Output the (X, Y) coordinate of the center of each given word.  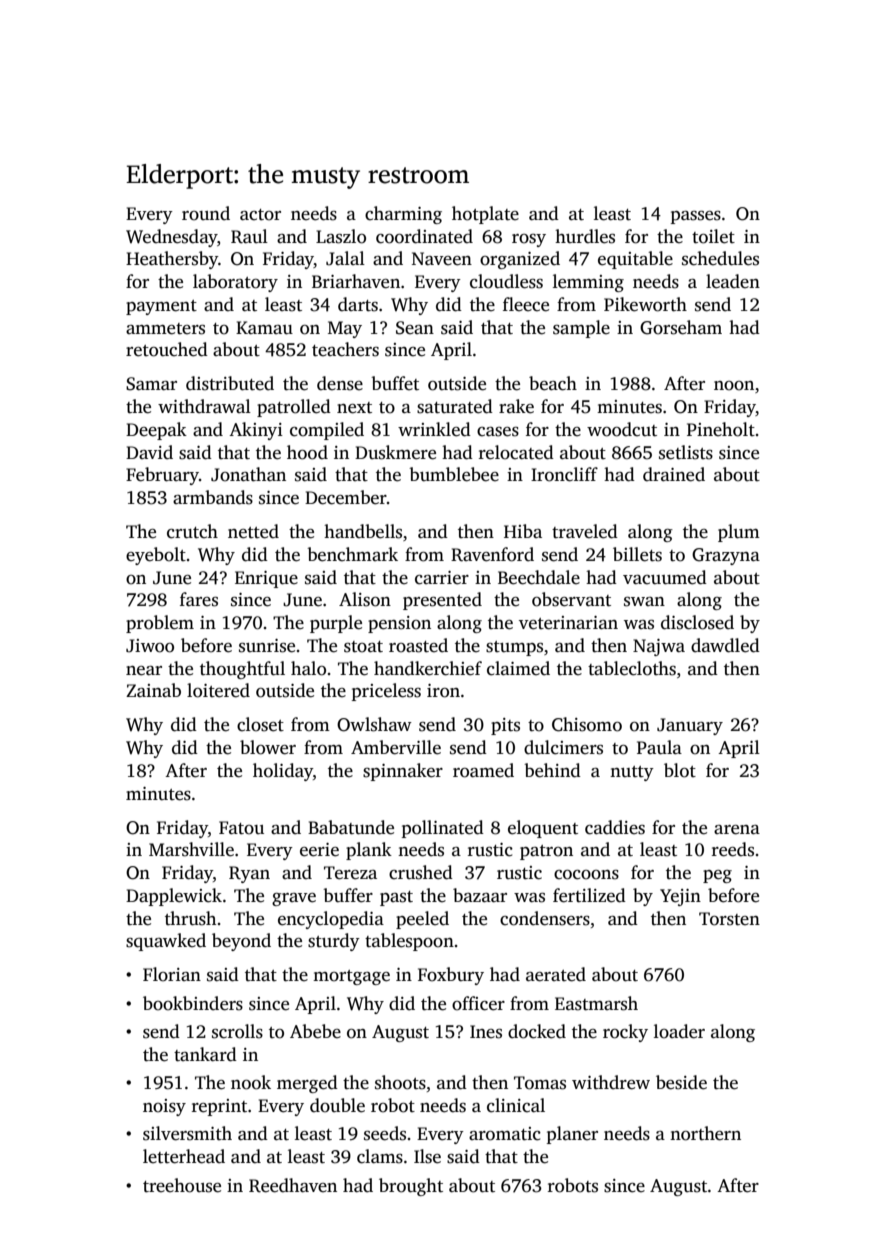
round (206, 213)
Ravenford (492, 554)
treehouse (182, 1185)
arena (737, 830)
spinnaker (403, 772)
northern (705, 1133)
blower (268, 747)
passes (696, 217)
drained (674, 474)
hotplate (485, 215)
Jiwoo (150, 646)
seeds (385, 1133)
